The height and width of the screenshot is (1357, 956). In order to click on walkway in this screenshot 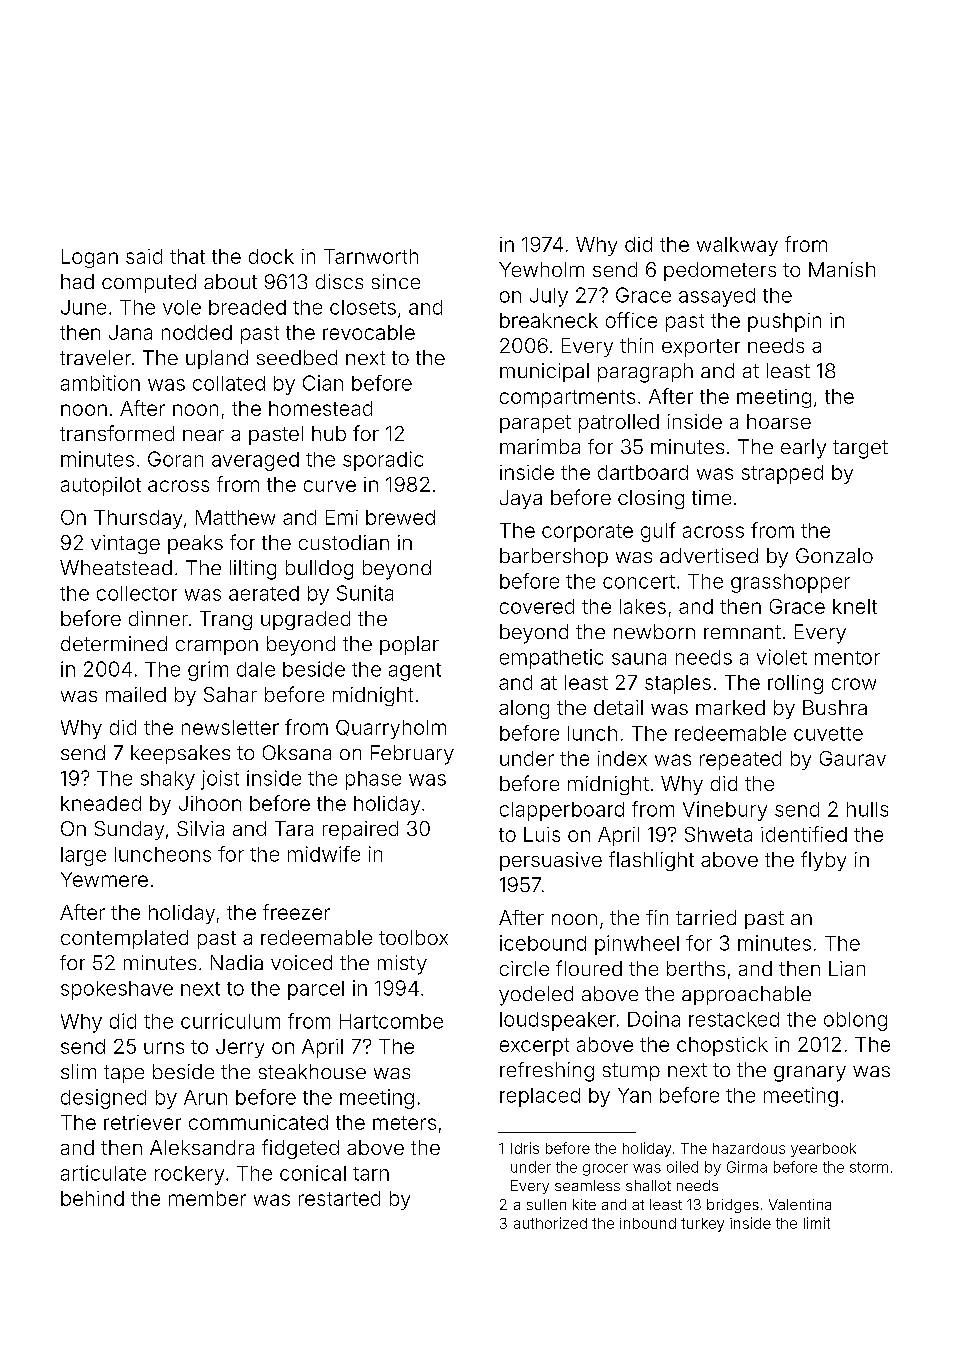, I will do `click(737, 246)`.
